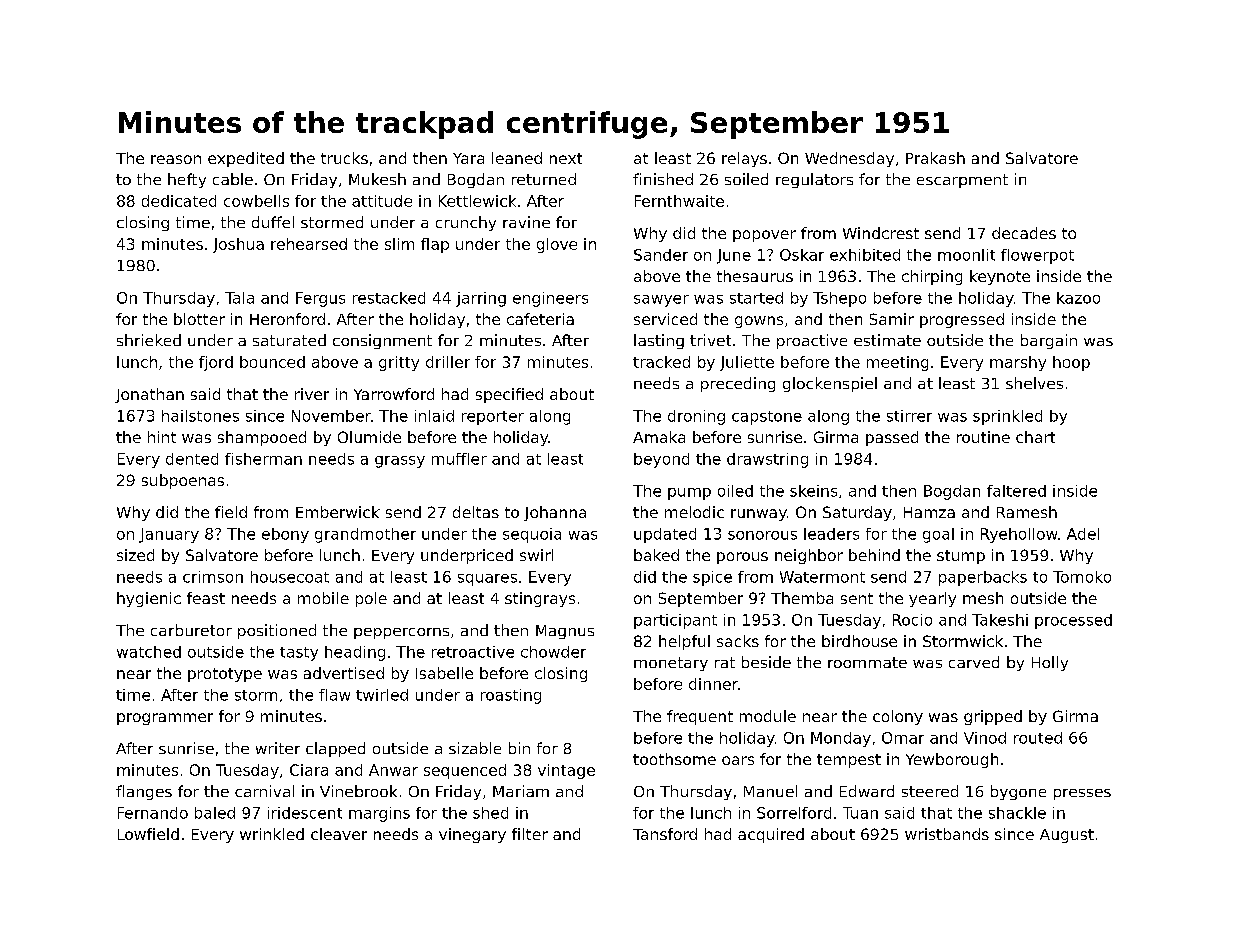 The width and height of the image is (1233, 952). What do you see at coordinates (742, 558) in the image?
I see `porous` at bounding box center [742, 558].
